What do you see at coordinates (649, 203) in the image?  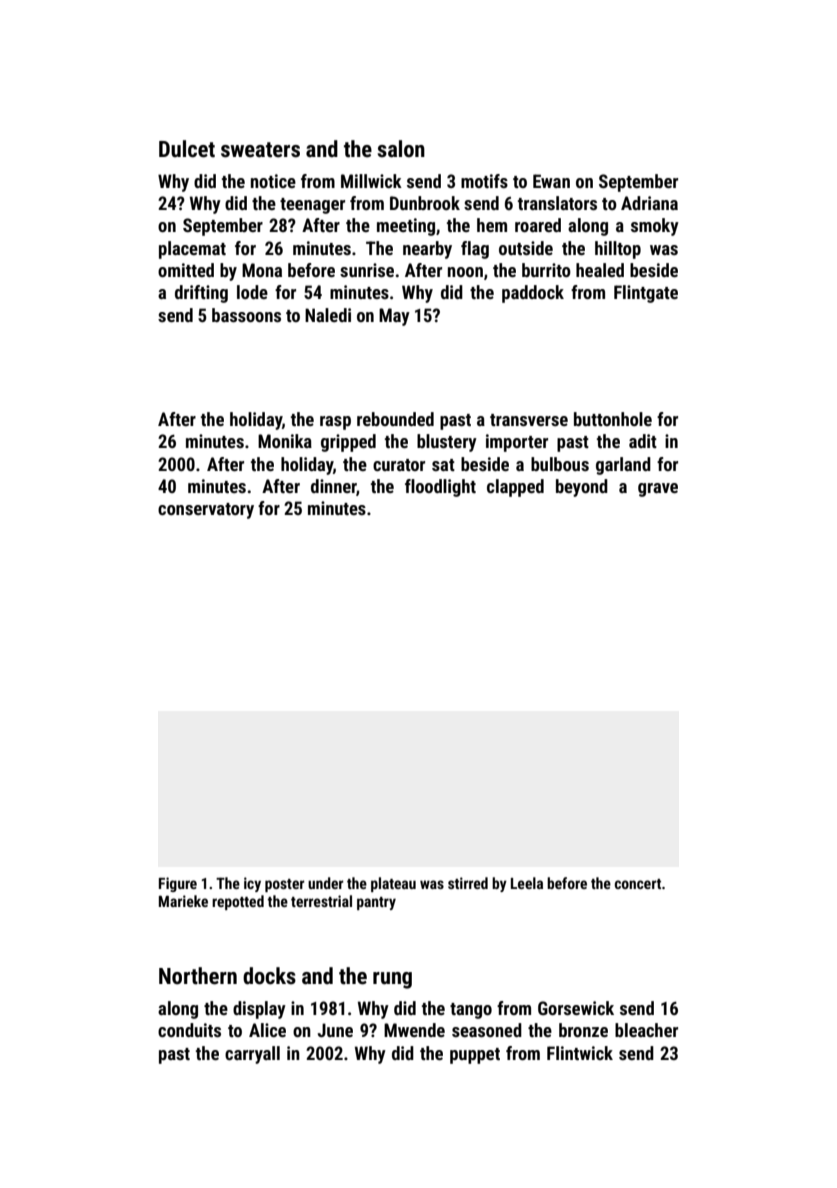 I see `Adriana` at bounding box center [649, 203].
